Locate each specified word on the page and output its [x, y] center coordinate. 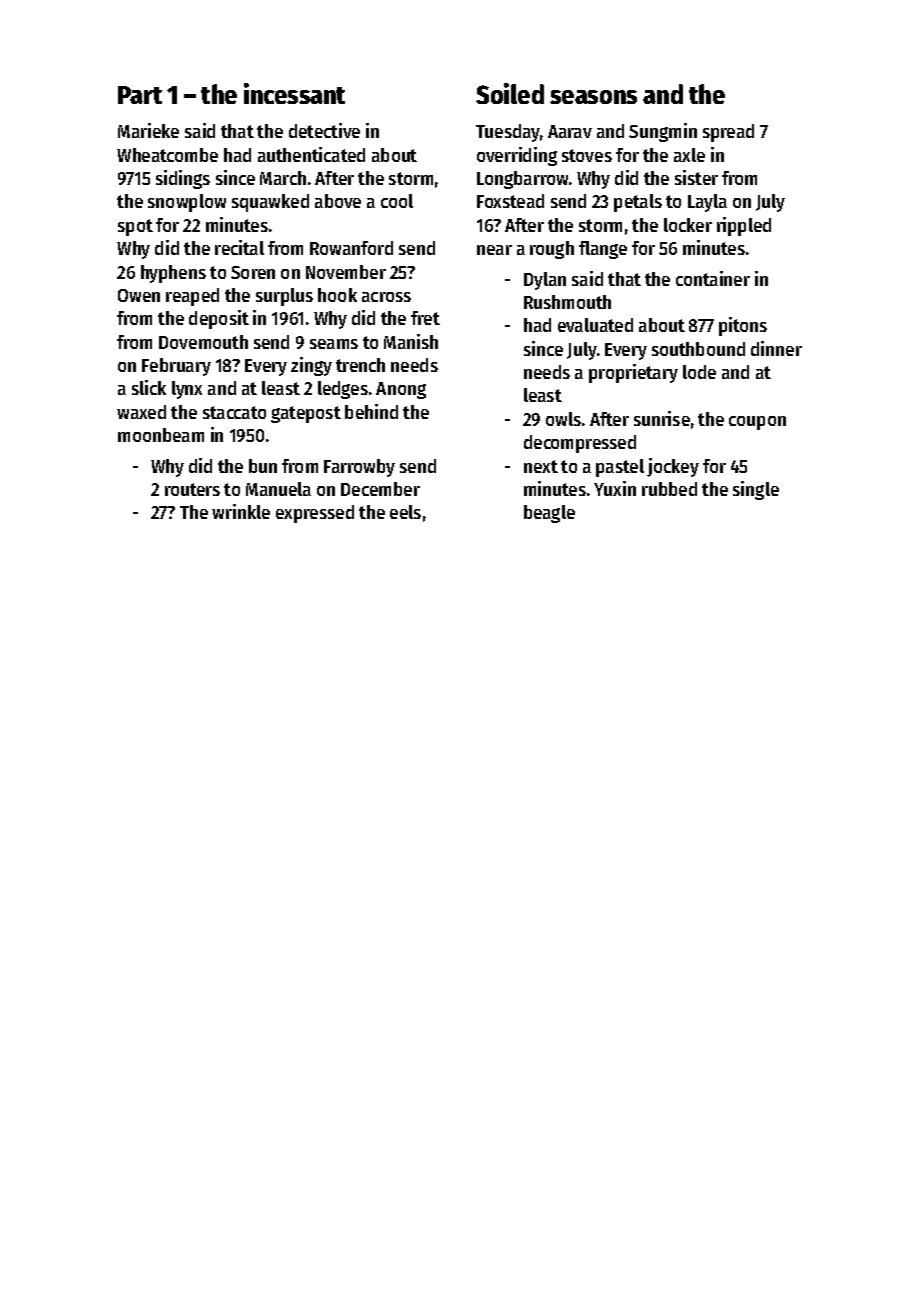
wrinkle [241, 511]
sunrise [662, 418]
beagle [549, 514]
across [386, 297]
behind [371, 411]
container [713, 278]
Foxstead [510, 201]
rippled [744, 226]
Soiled [510, 93]
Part [140, 95]
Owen [139, 295]
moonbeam [161, 435]
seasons [593, 97]
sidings [183, 179]
